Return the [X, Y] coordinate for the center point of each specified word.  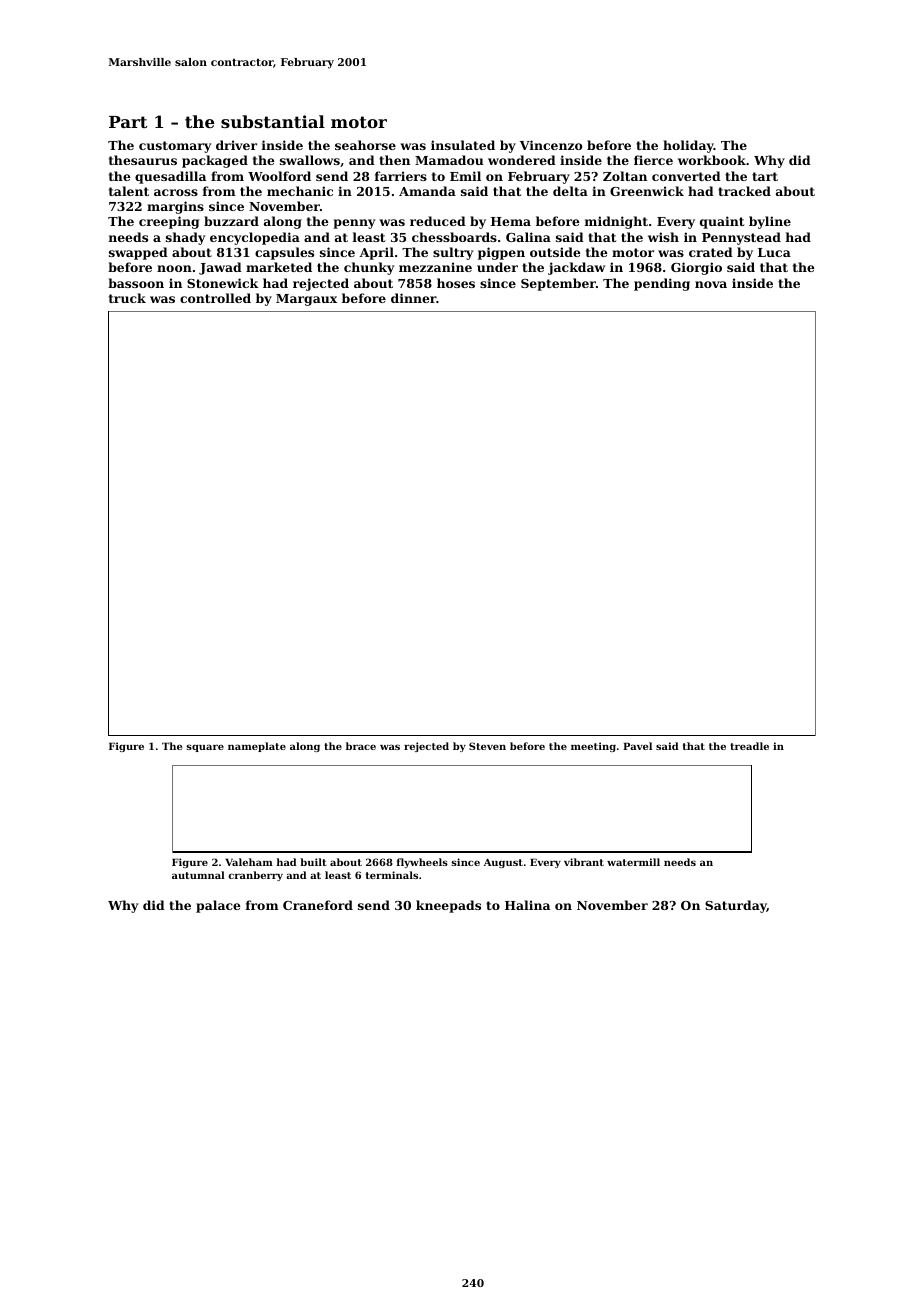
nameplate [257, 747]
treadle [749, 746]
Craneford [318, 905]
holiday [688, 146]
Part [128, 122]
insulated [463, 145]
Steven [487, 746]
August [503, 863]
